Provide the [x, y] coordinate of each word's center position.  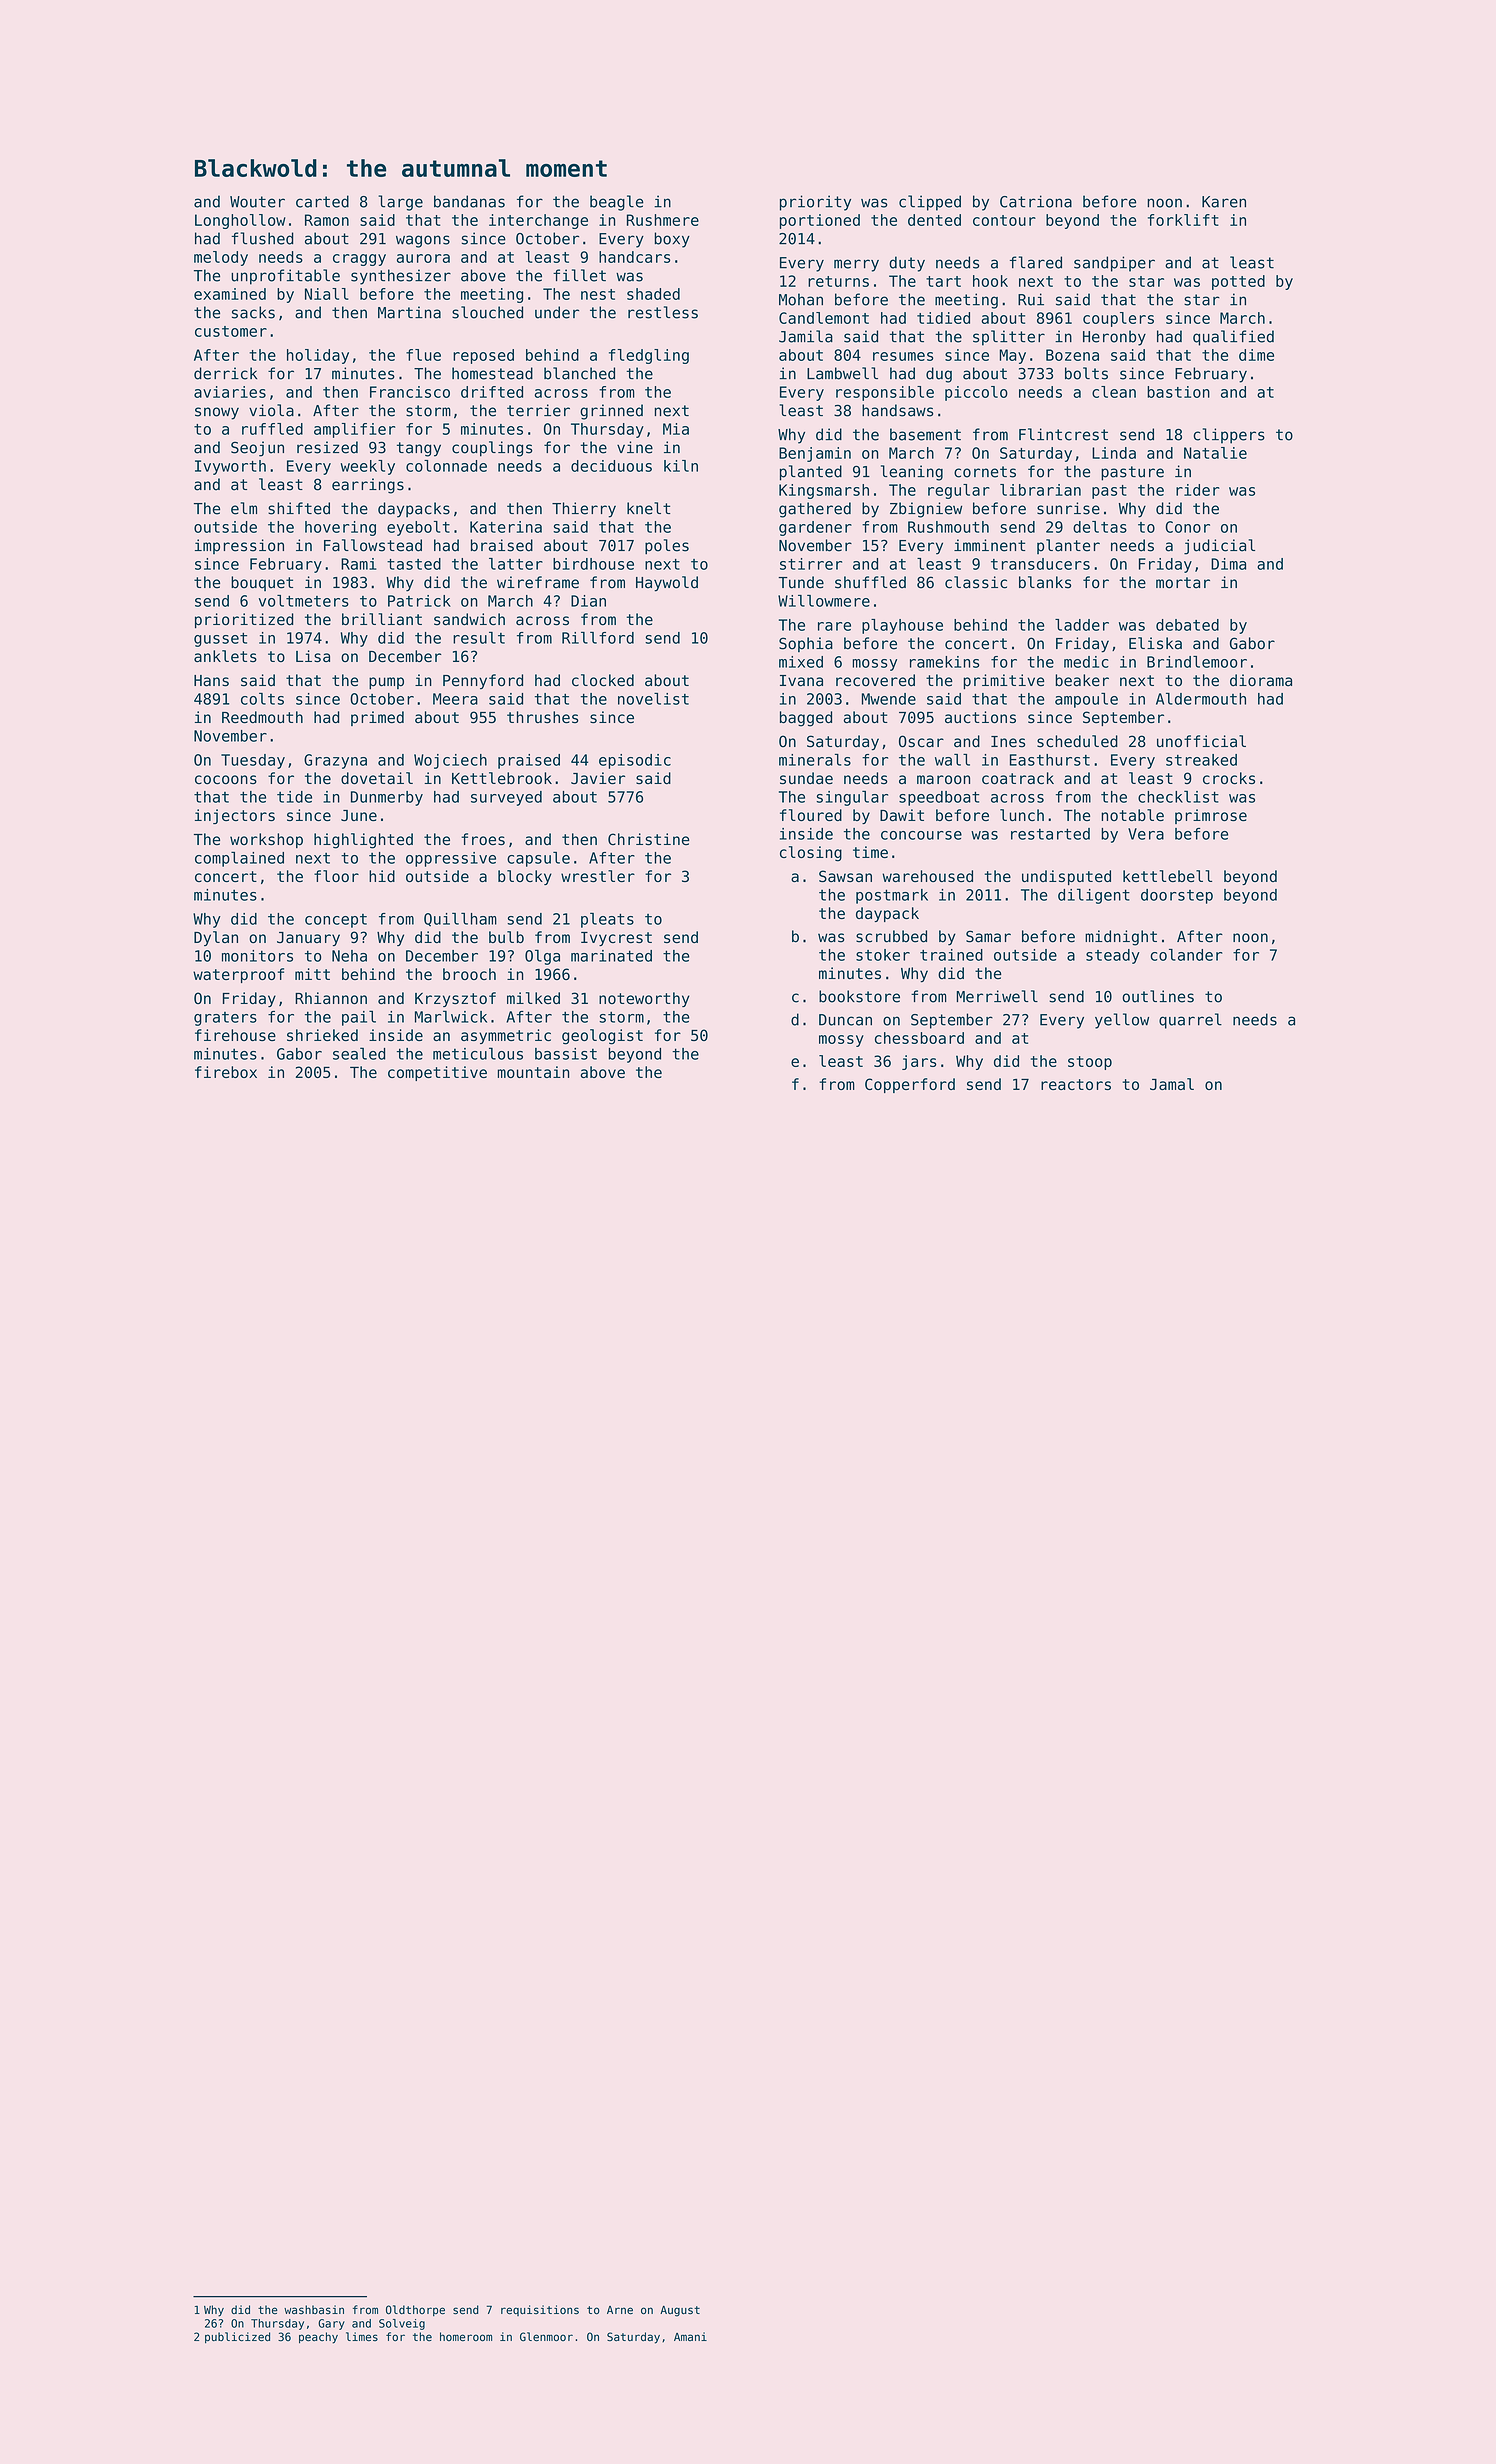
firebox [226, 1072]
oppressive [451, 859]
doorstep [1177, 896]
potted [1238, 282]
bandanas [469, 201]
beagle [617, 203]
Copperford [910, 1085]
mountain [533, 1072]
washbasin [314, 2310]
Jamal [1172, 1084]
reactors [1076, 1084]
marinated [611, 956]
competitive [437, 1073]
